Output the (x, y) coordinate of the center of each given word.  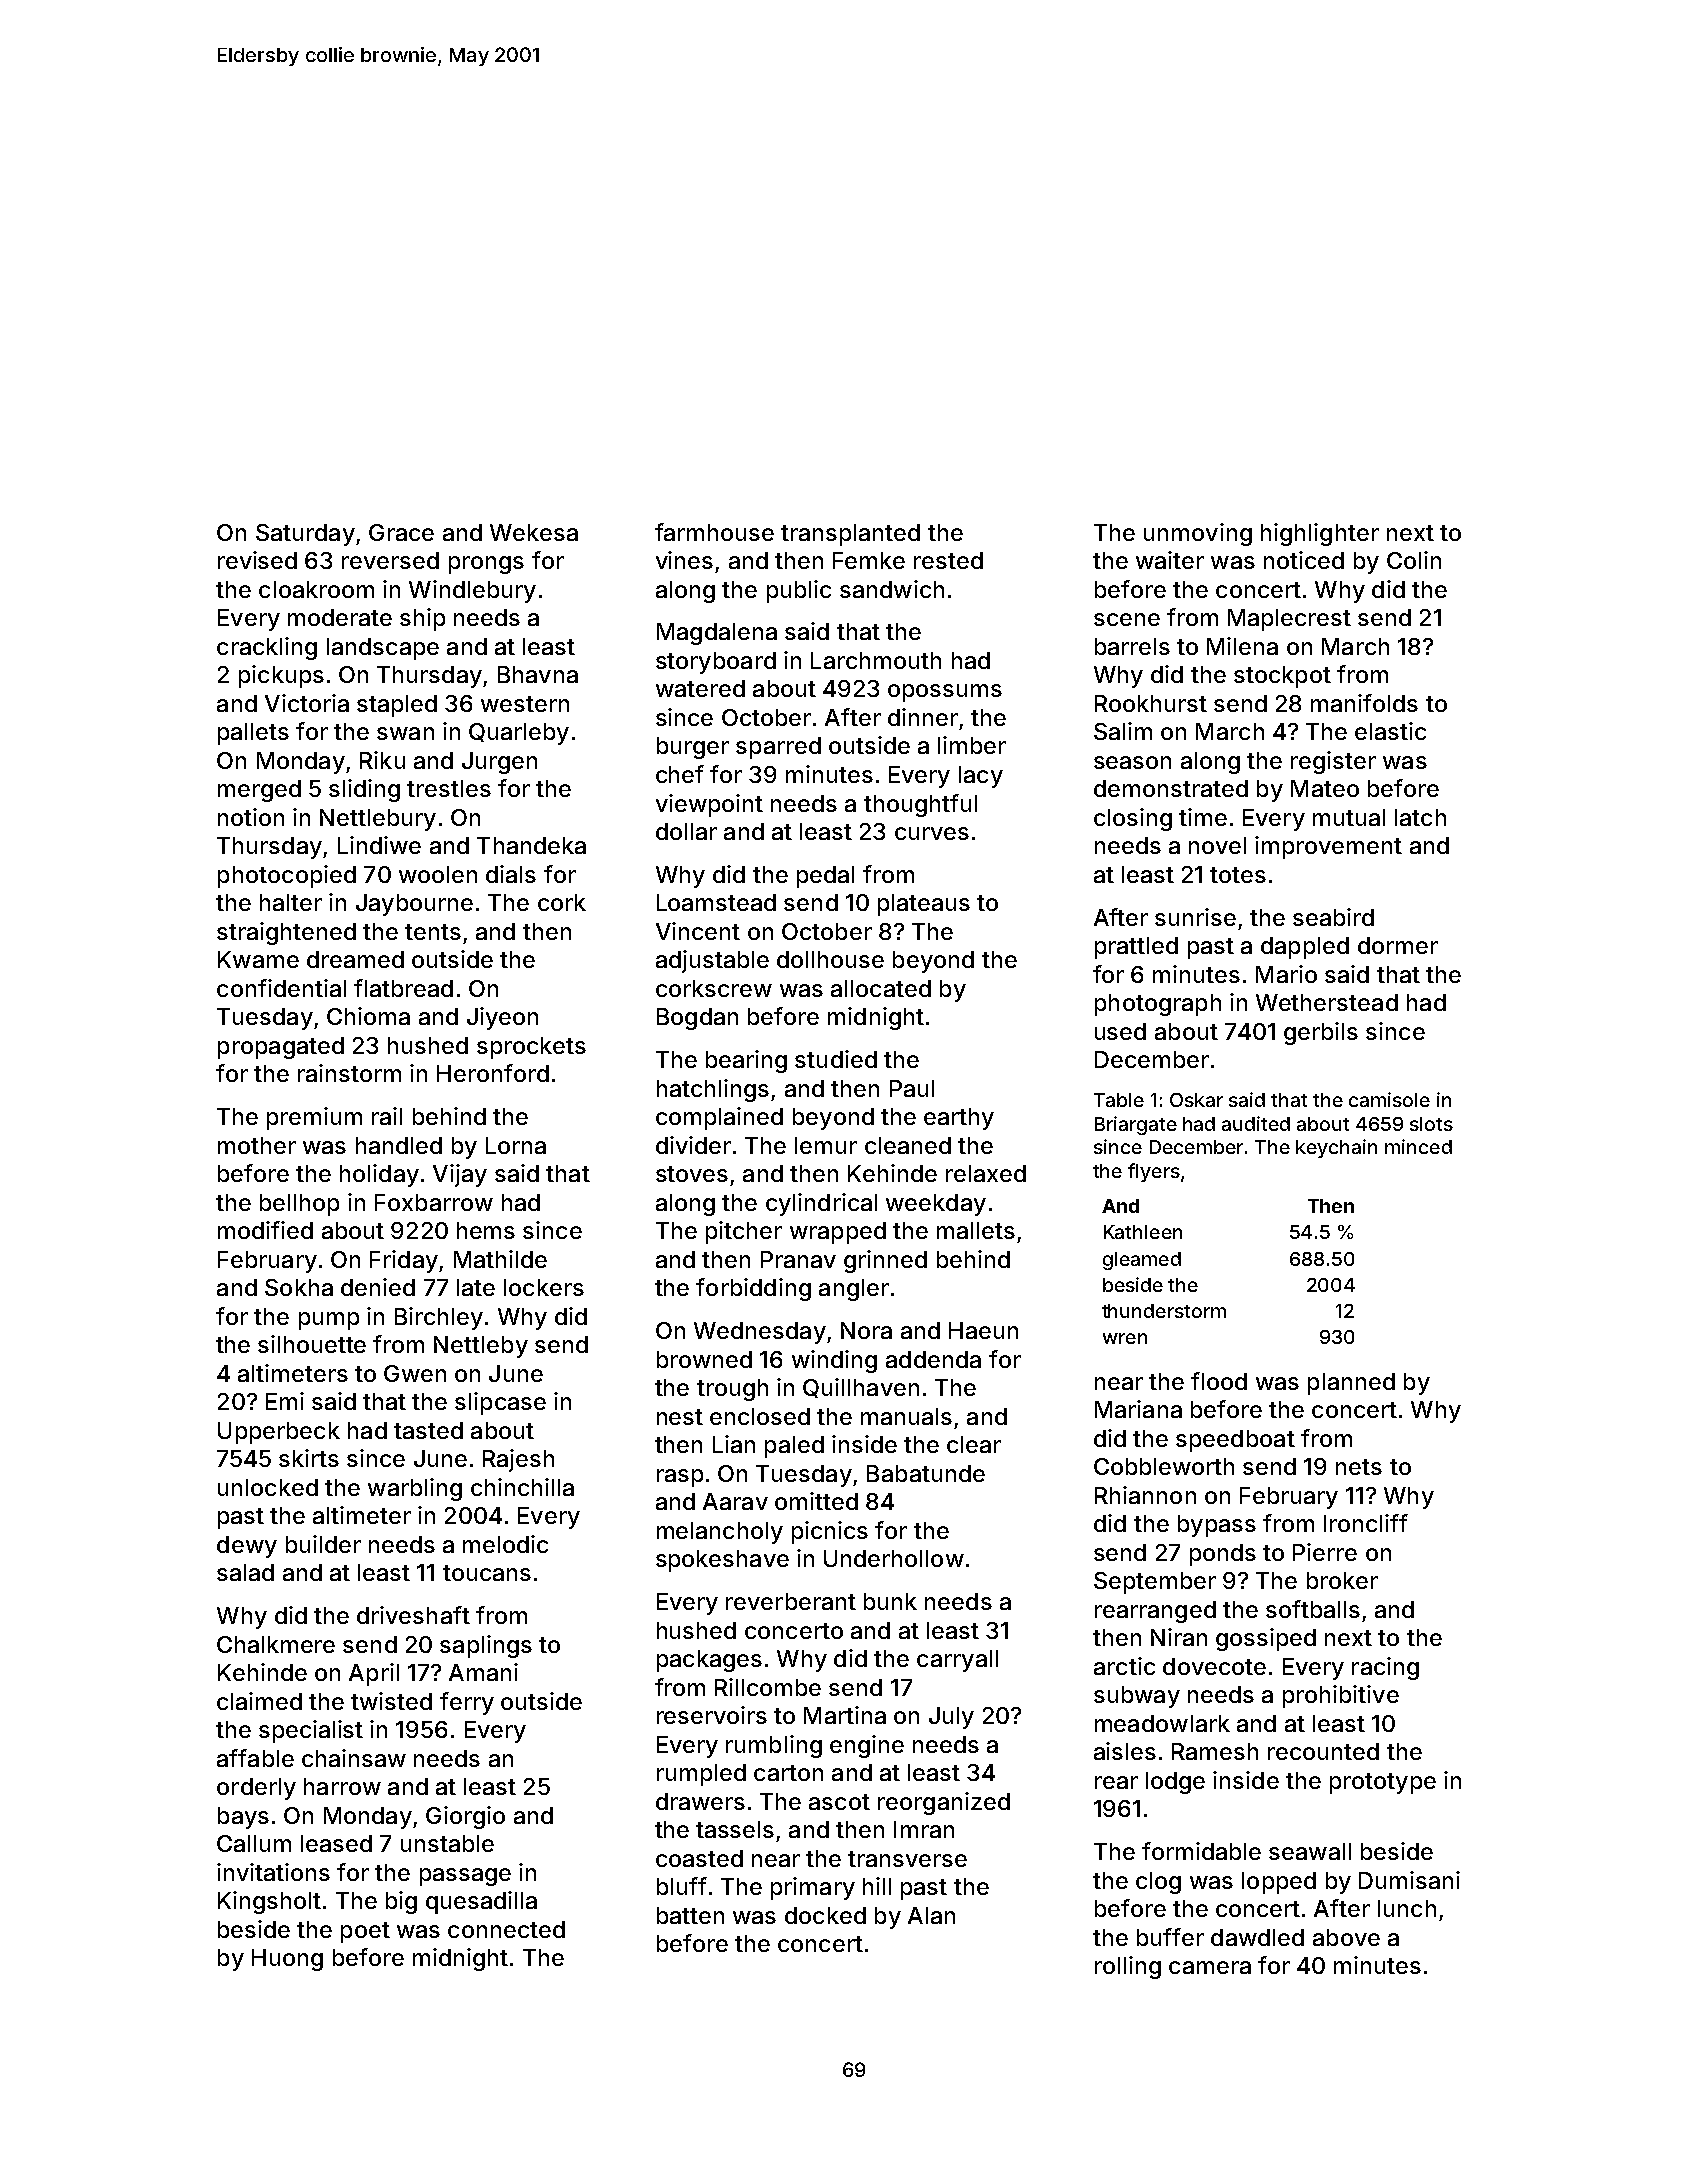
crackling (267, 648)
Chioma (368, 1016)
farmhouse (714, 532)
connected (506, 1929)
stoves (692, 1174)
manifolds (1364, 703)
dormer (1398, 945)
